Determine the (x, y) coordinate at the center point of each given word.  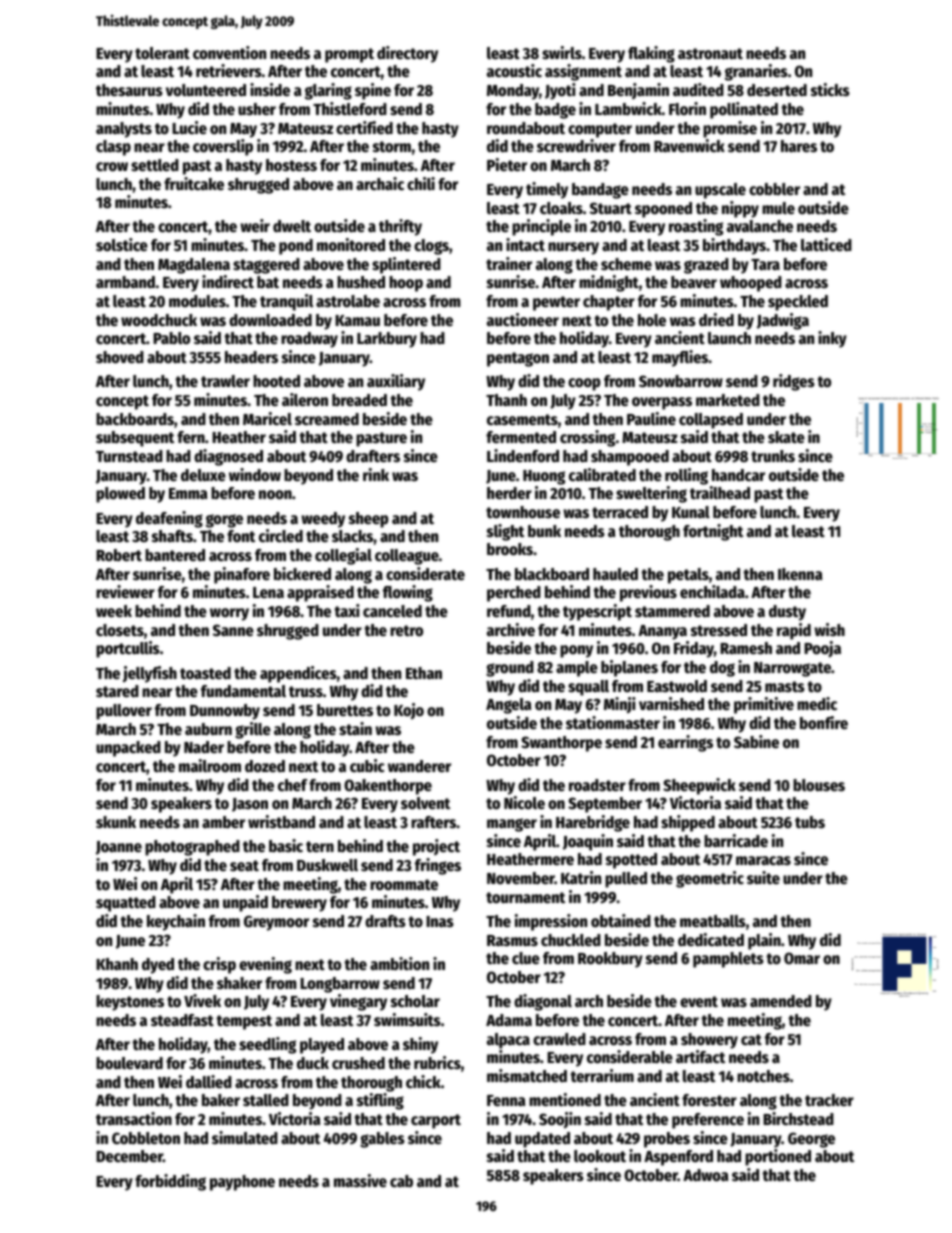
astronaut (710, 54)
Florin (687, 109)
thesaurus (129, 90)
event (699, 1002)
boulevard (129, 1063)
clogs (431, 247)
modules (197, 301)
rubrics (437, 1062)
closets (120, 630)
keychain (176, 922)
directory (407, 54)
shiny (420, 1045)
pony (576, 651)
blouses (819, 785)
